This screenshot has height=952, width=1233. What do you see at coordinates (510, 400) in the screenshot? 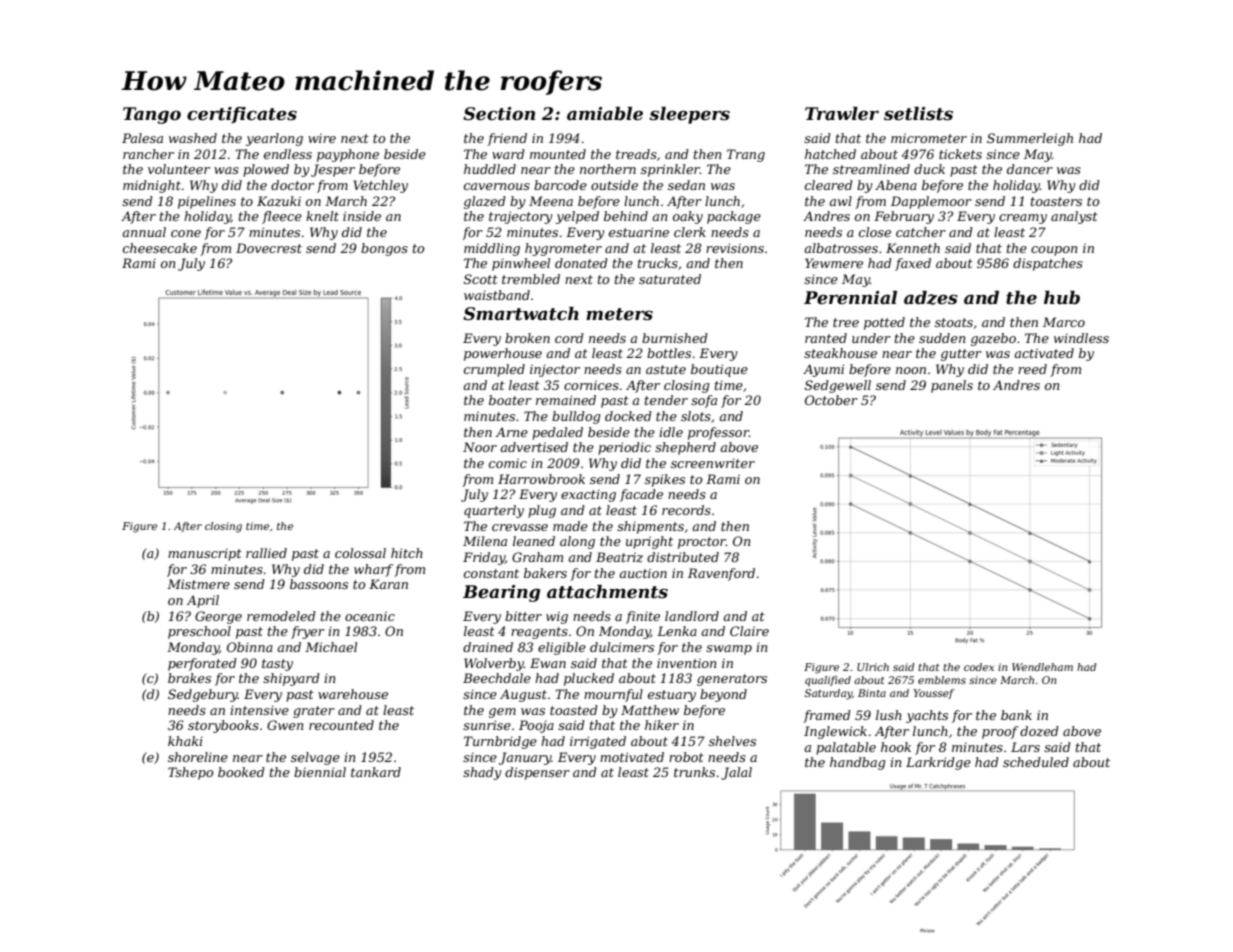
I see `boater` at bounding box center [510, 400].
